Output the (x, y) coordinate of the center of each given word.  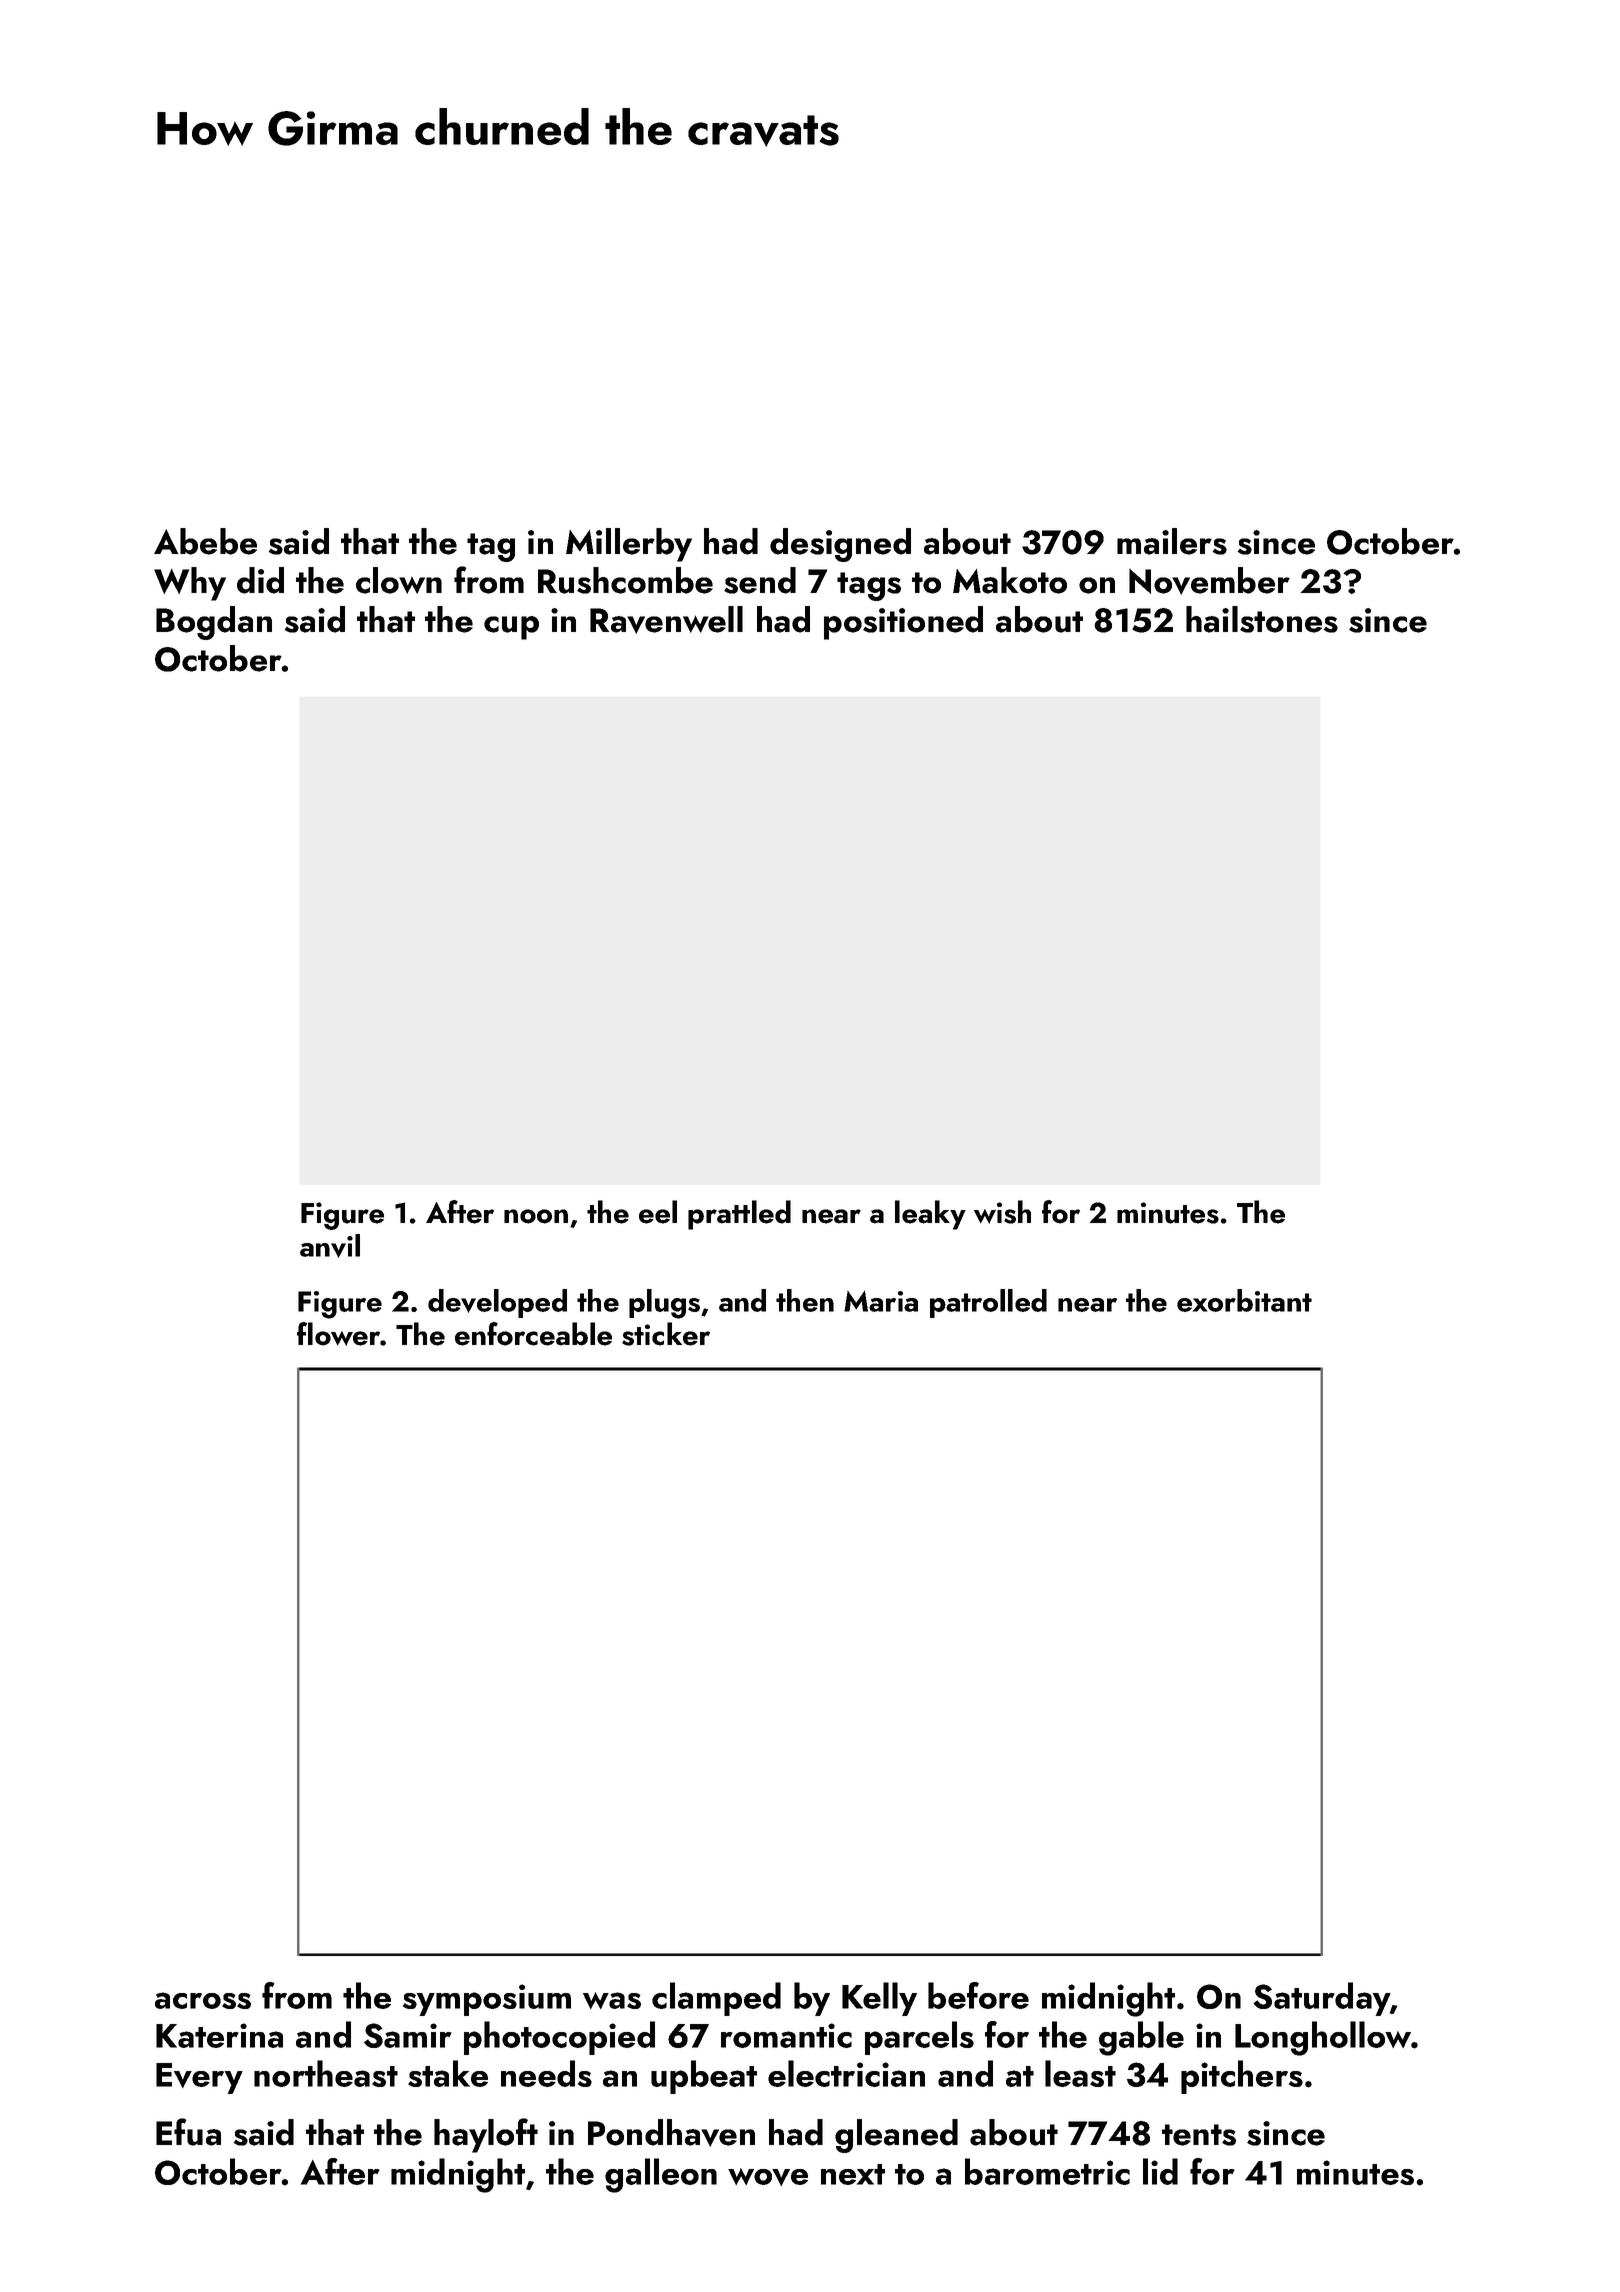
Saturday (1321, 1999)
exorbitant (1244, 1300)
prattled (739, 1215)
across (203, 2000)
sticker (666, 1334)
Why (190, 584)
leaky (930, 1215)
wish (1002, 1212)
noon (536, 1216)
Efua (188, 2132)
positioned (903, 623)
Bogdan (214, 623)
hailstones (1262, 619)
